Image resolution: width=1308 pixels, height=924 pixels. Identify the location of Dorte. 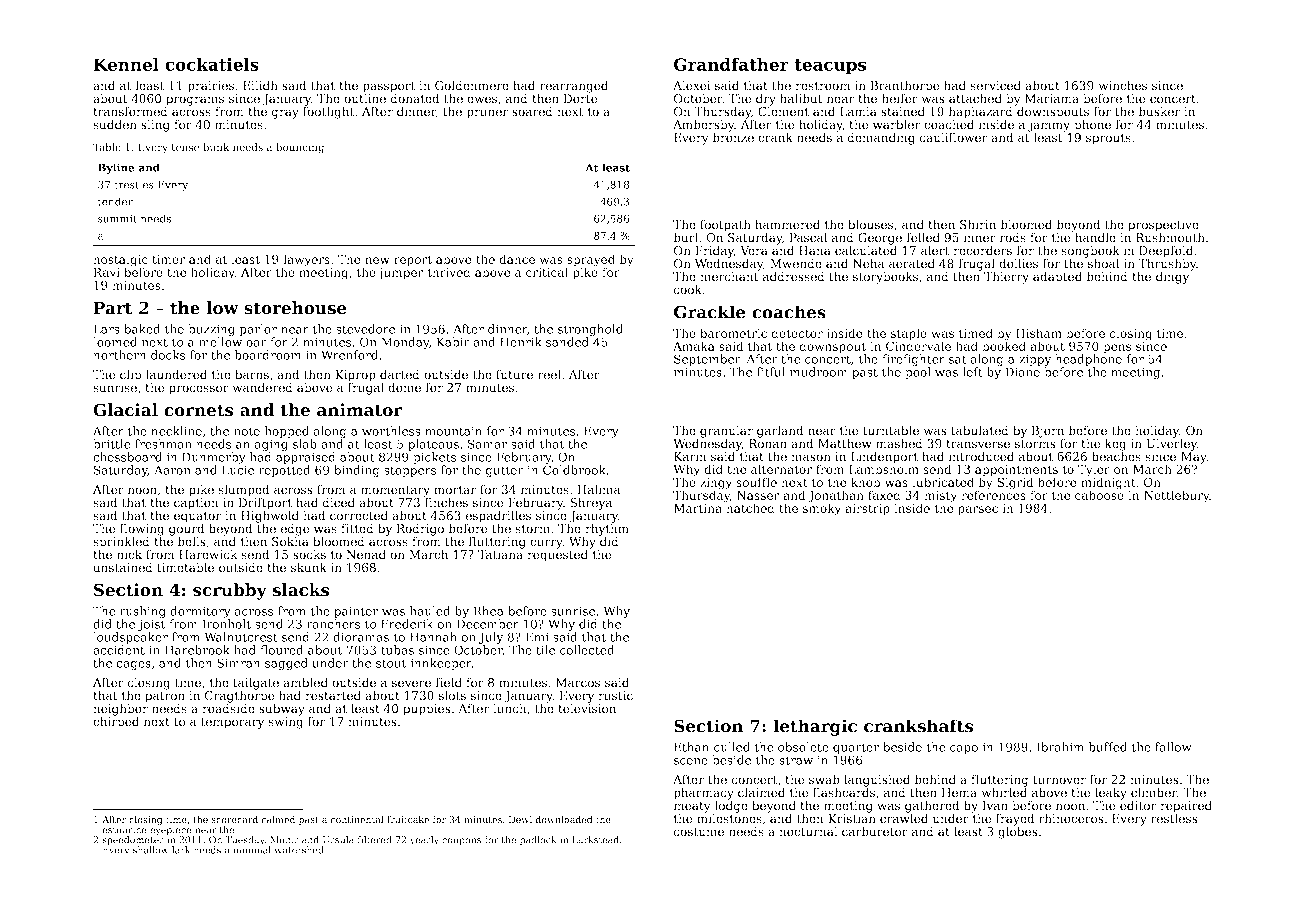
(581, 99).
